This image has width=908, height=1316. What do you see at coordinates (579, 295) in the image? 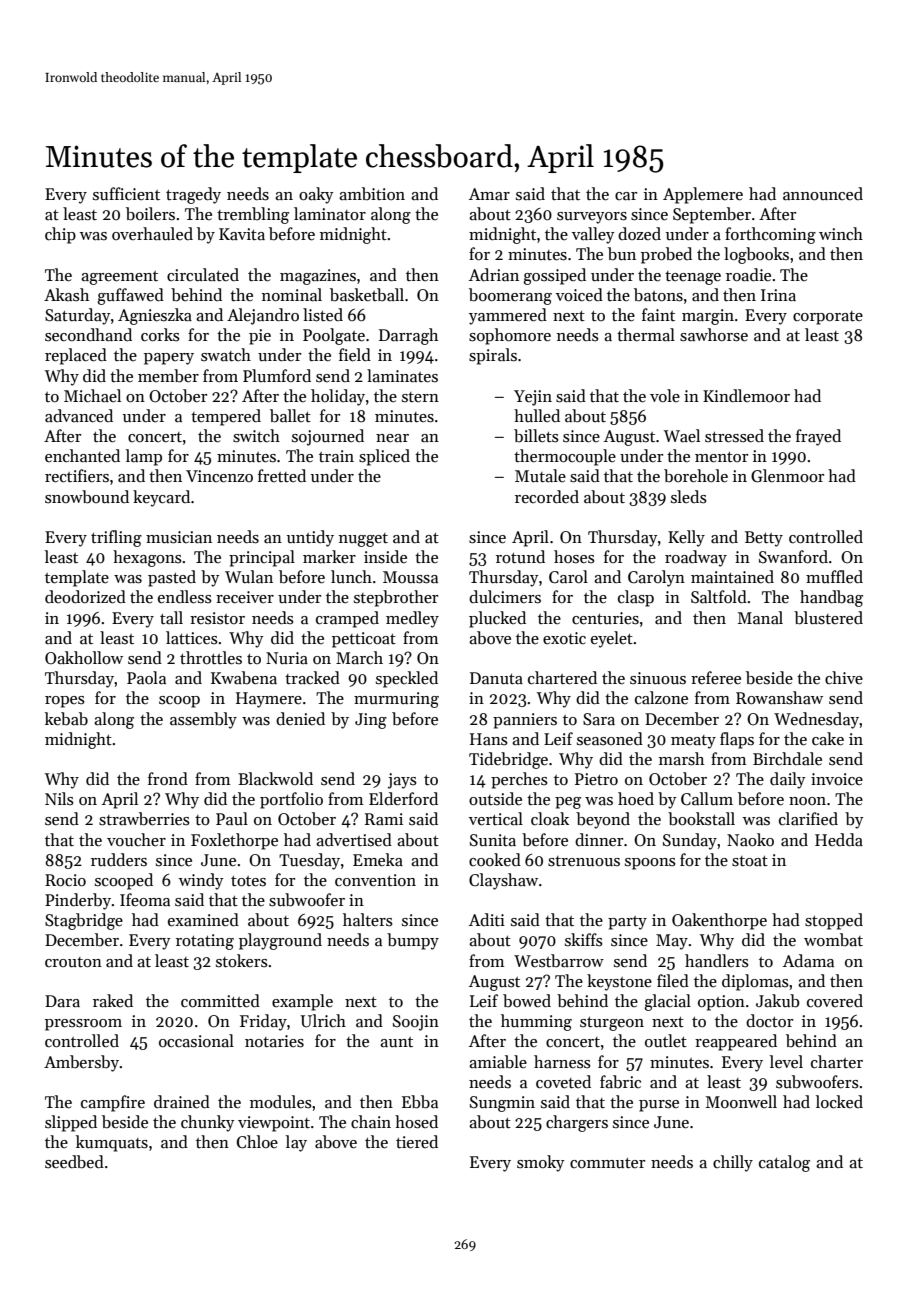
I see `voiced` at bounding box center [579, 295].
